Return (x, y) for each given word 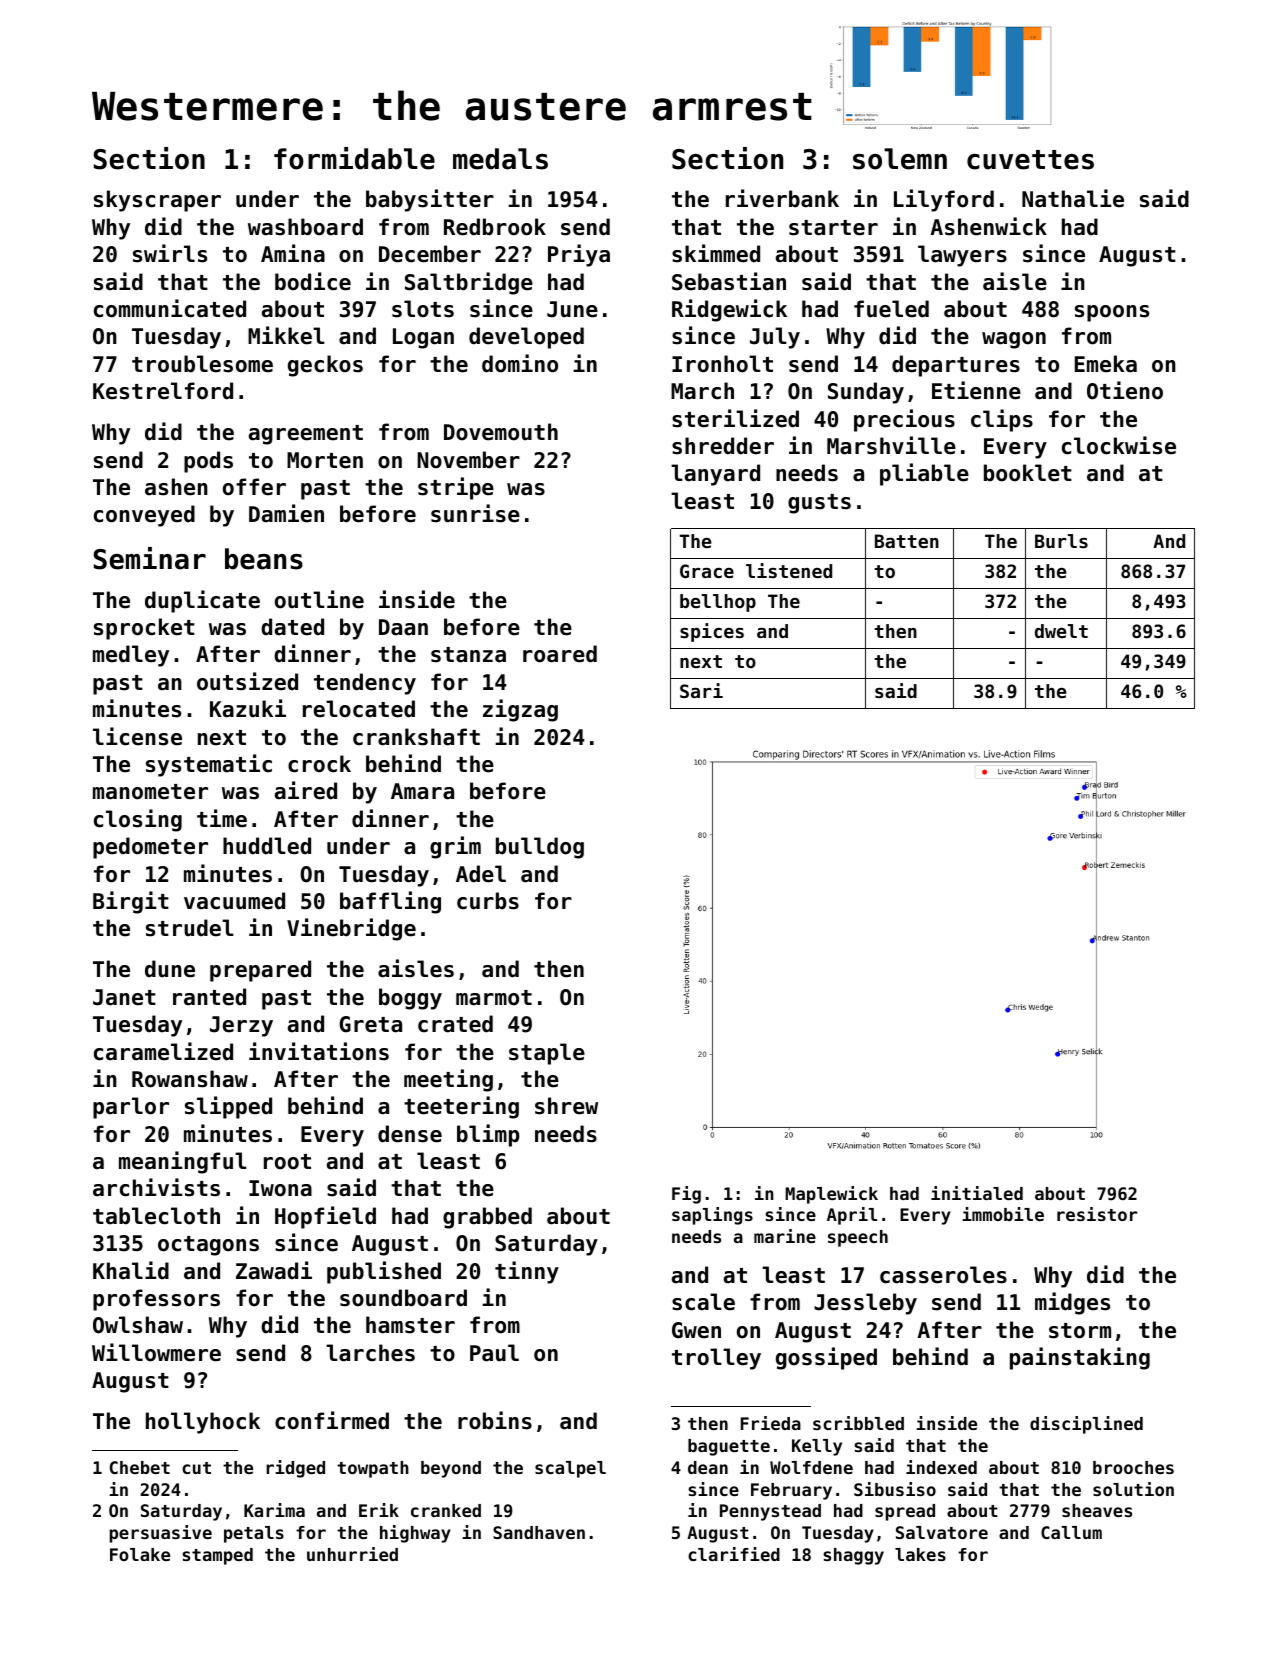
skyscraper (157, 201)
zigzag (520, 710)
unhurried (352, 1554)
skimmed (716, 253)
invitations (319, 1051)
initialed (977, 1193)
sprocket (144, 629)
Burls (1061, 541)
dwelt (1061, 631)
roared (560, 654)
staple (547, 1054)
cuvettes (1030, 160)
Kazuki (248, 708)
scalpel (570, 1469)
